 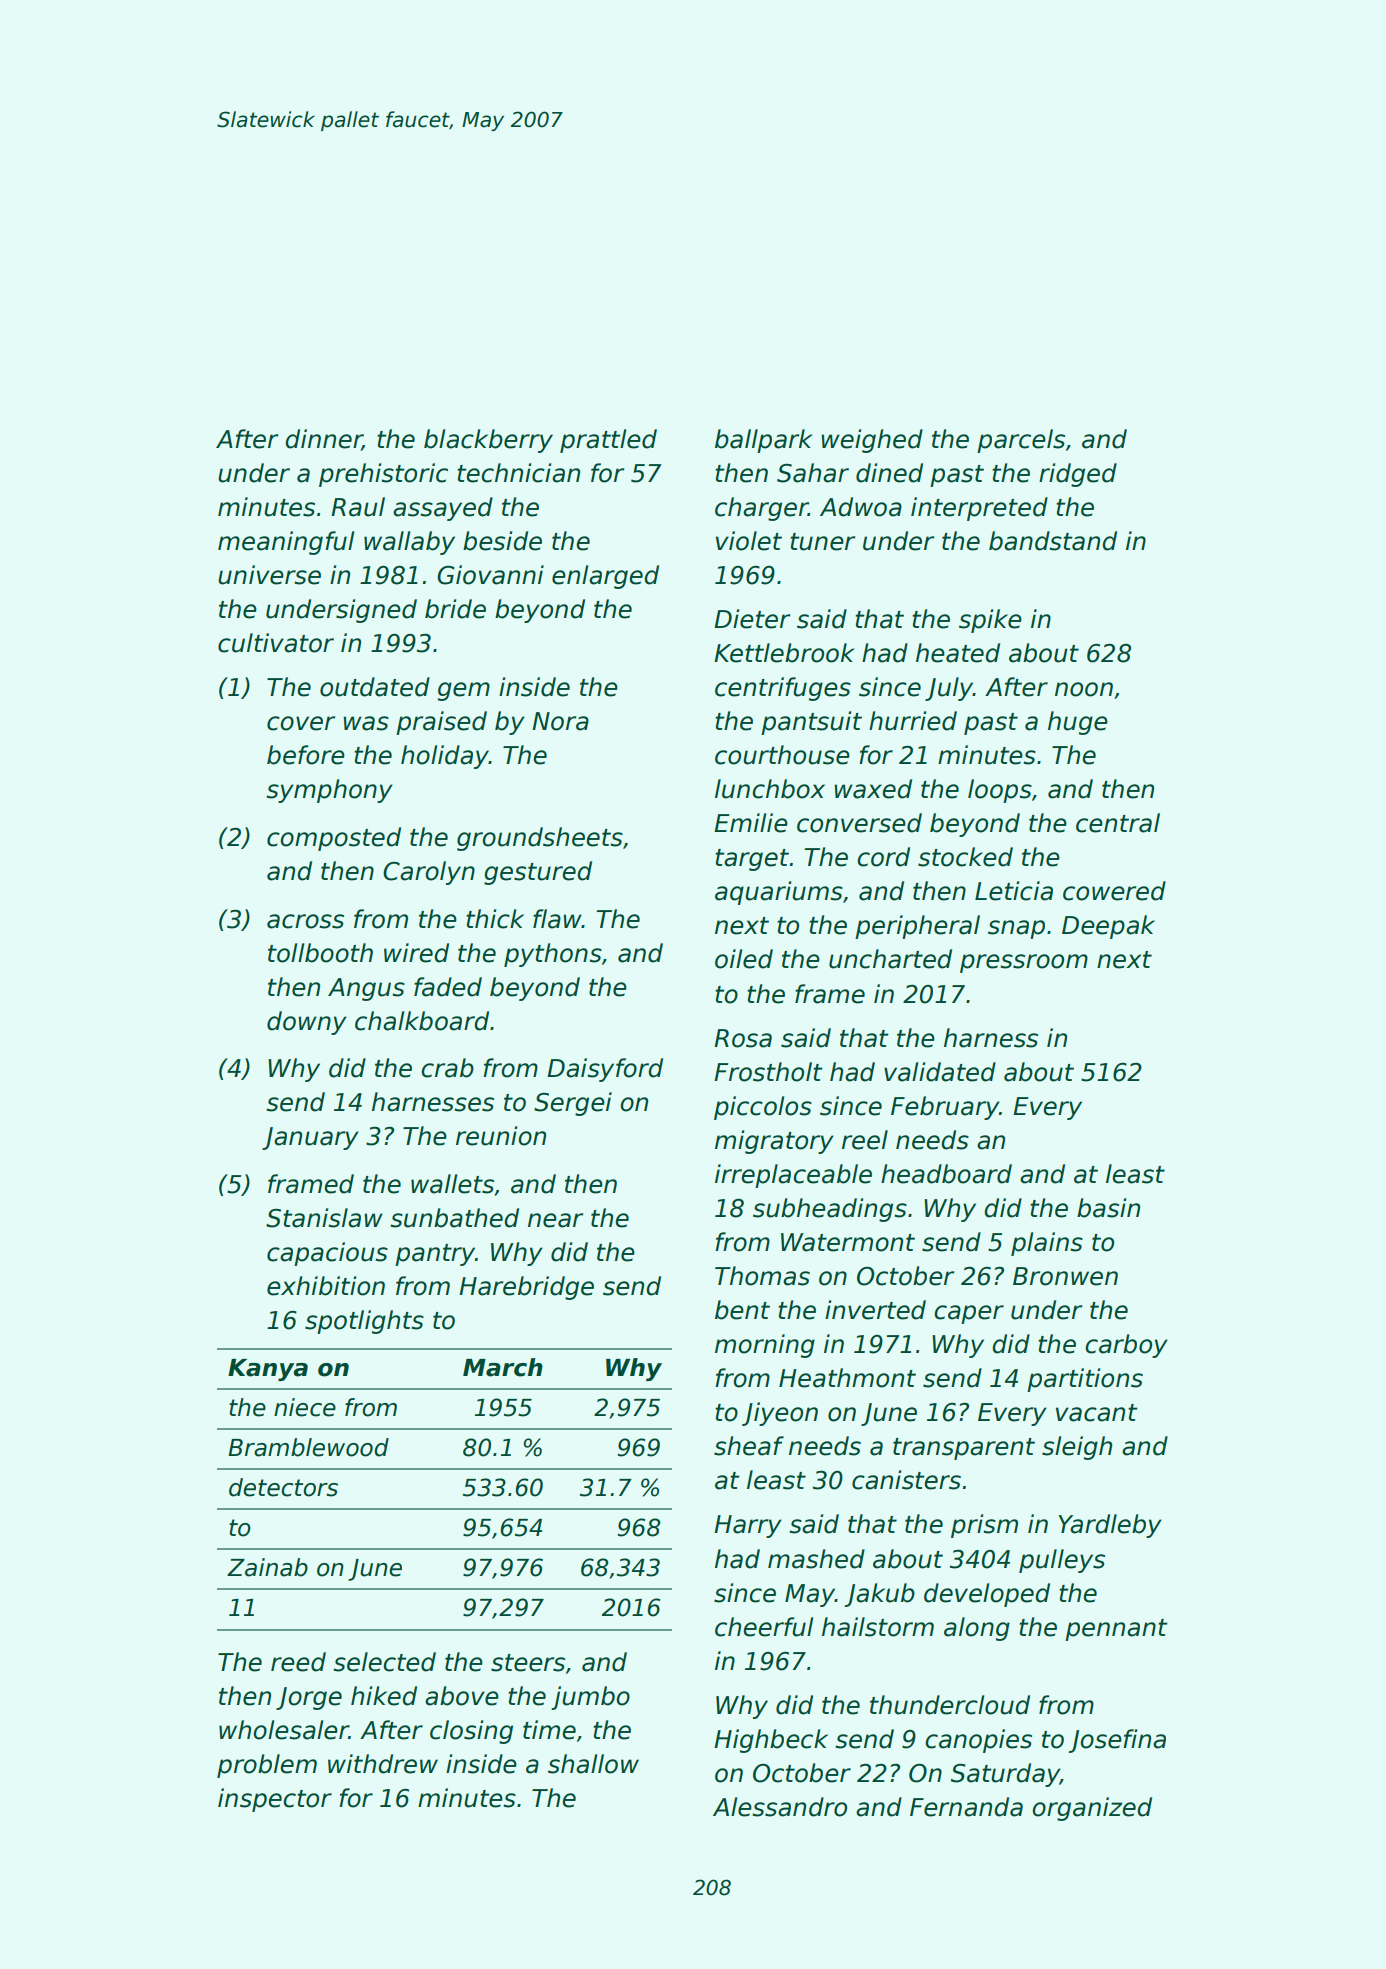 What do you see at coordinates (323, 440) in the screenshot?
I see `dinner` at bounding box center [323, 440].
